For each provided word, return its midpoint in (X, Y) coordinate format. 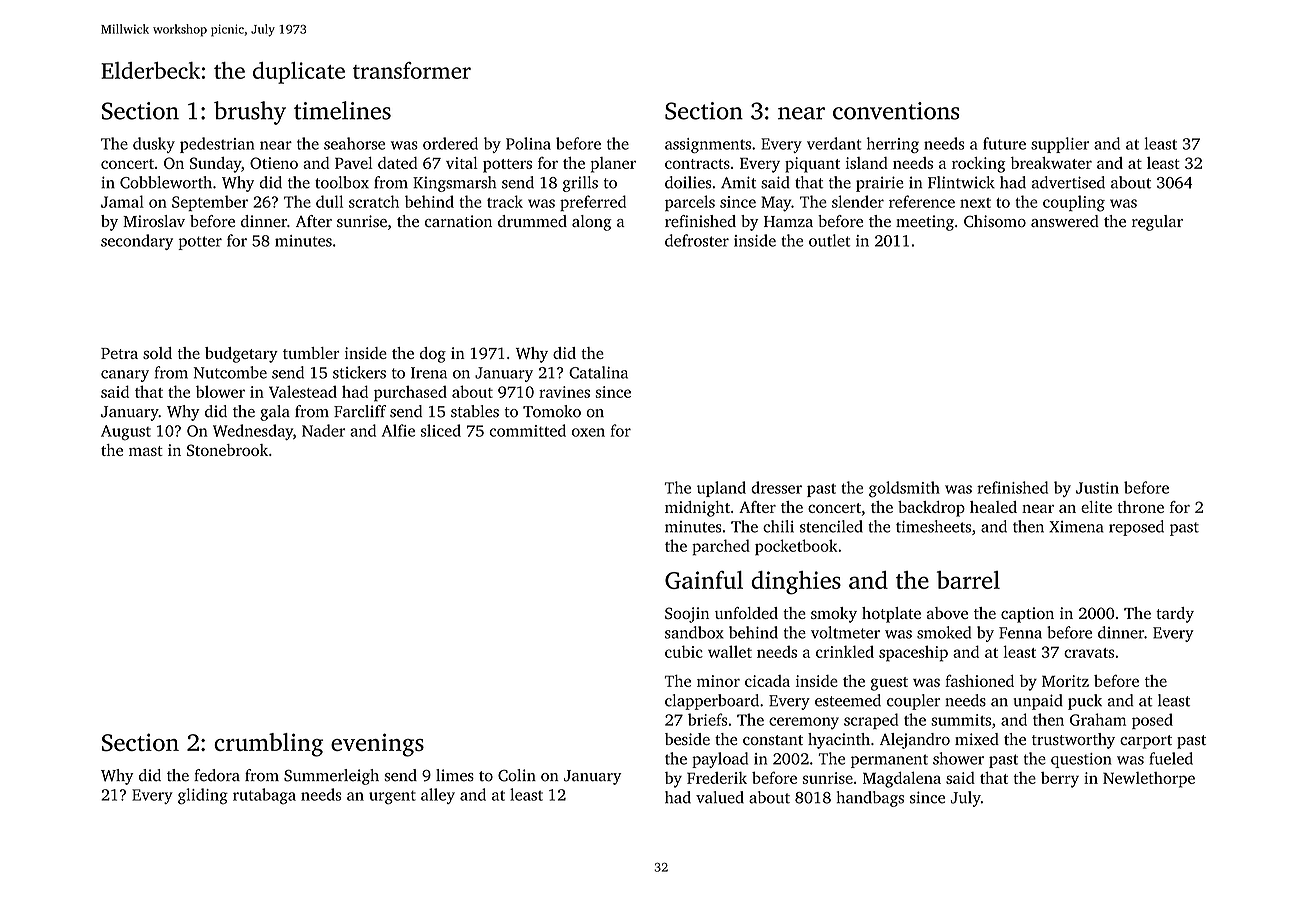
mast (146, 451)
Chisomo (995, 221)
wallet (730, 651)
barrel (968, 580)
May (776, 204)
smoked (944, 632)
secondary (137, 242)
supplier (1060, 145)
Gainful (704, 580)
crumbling (268, 745)
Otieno (274, 163)
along (591, 223)
